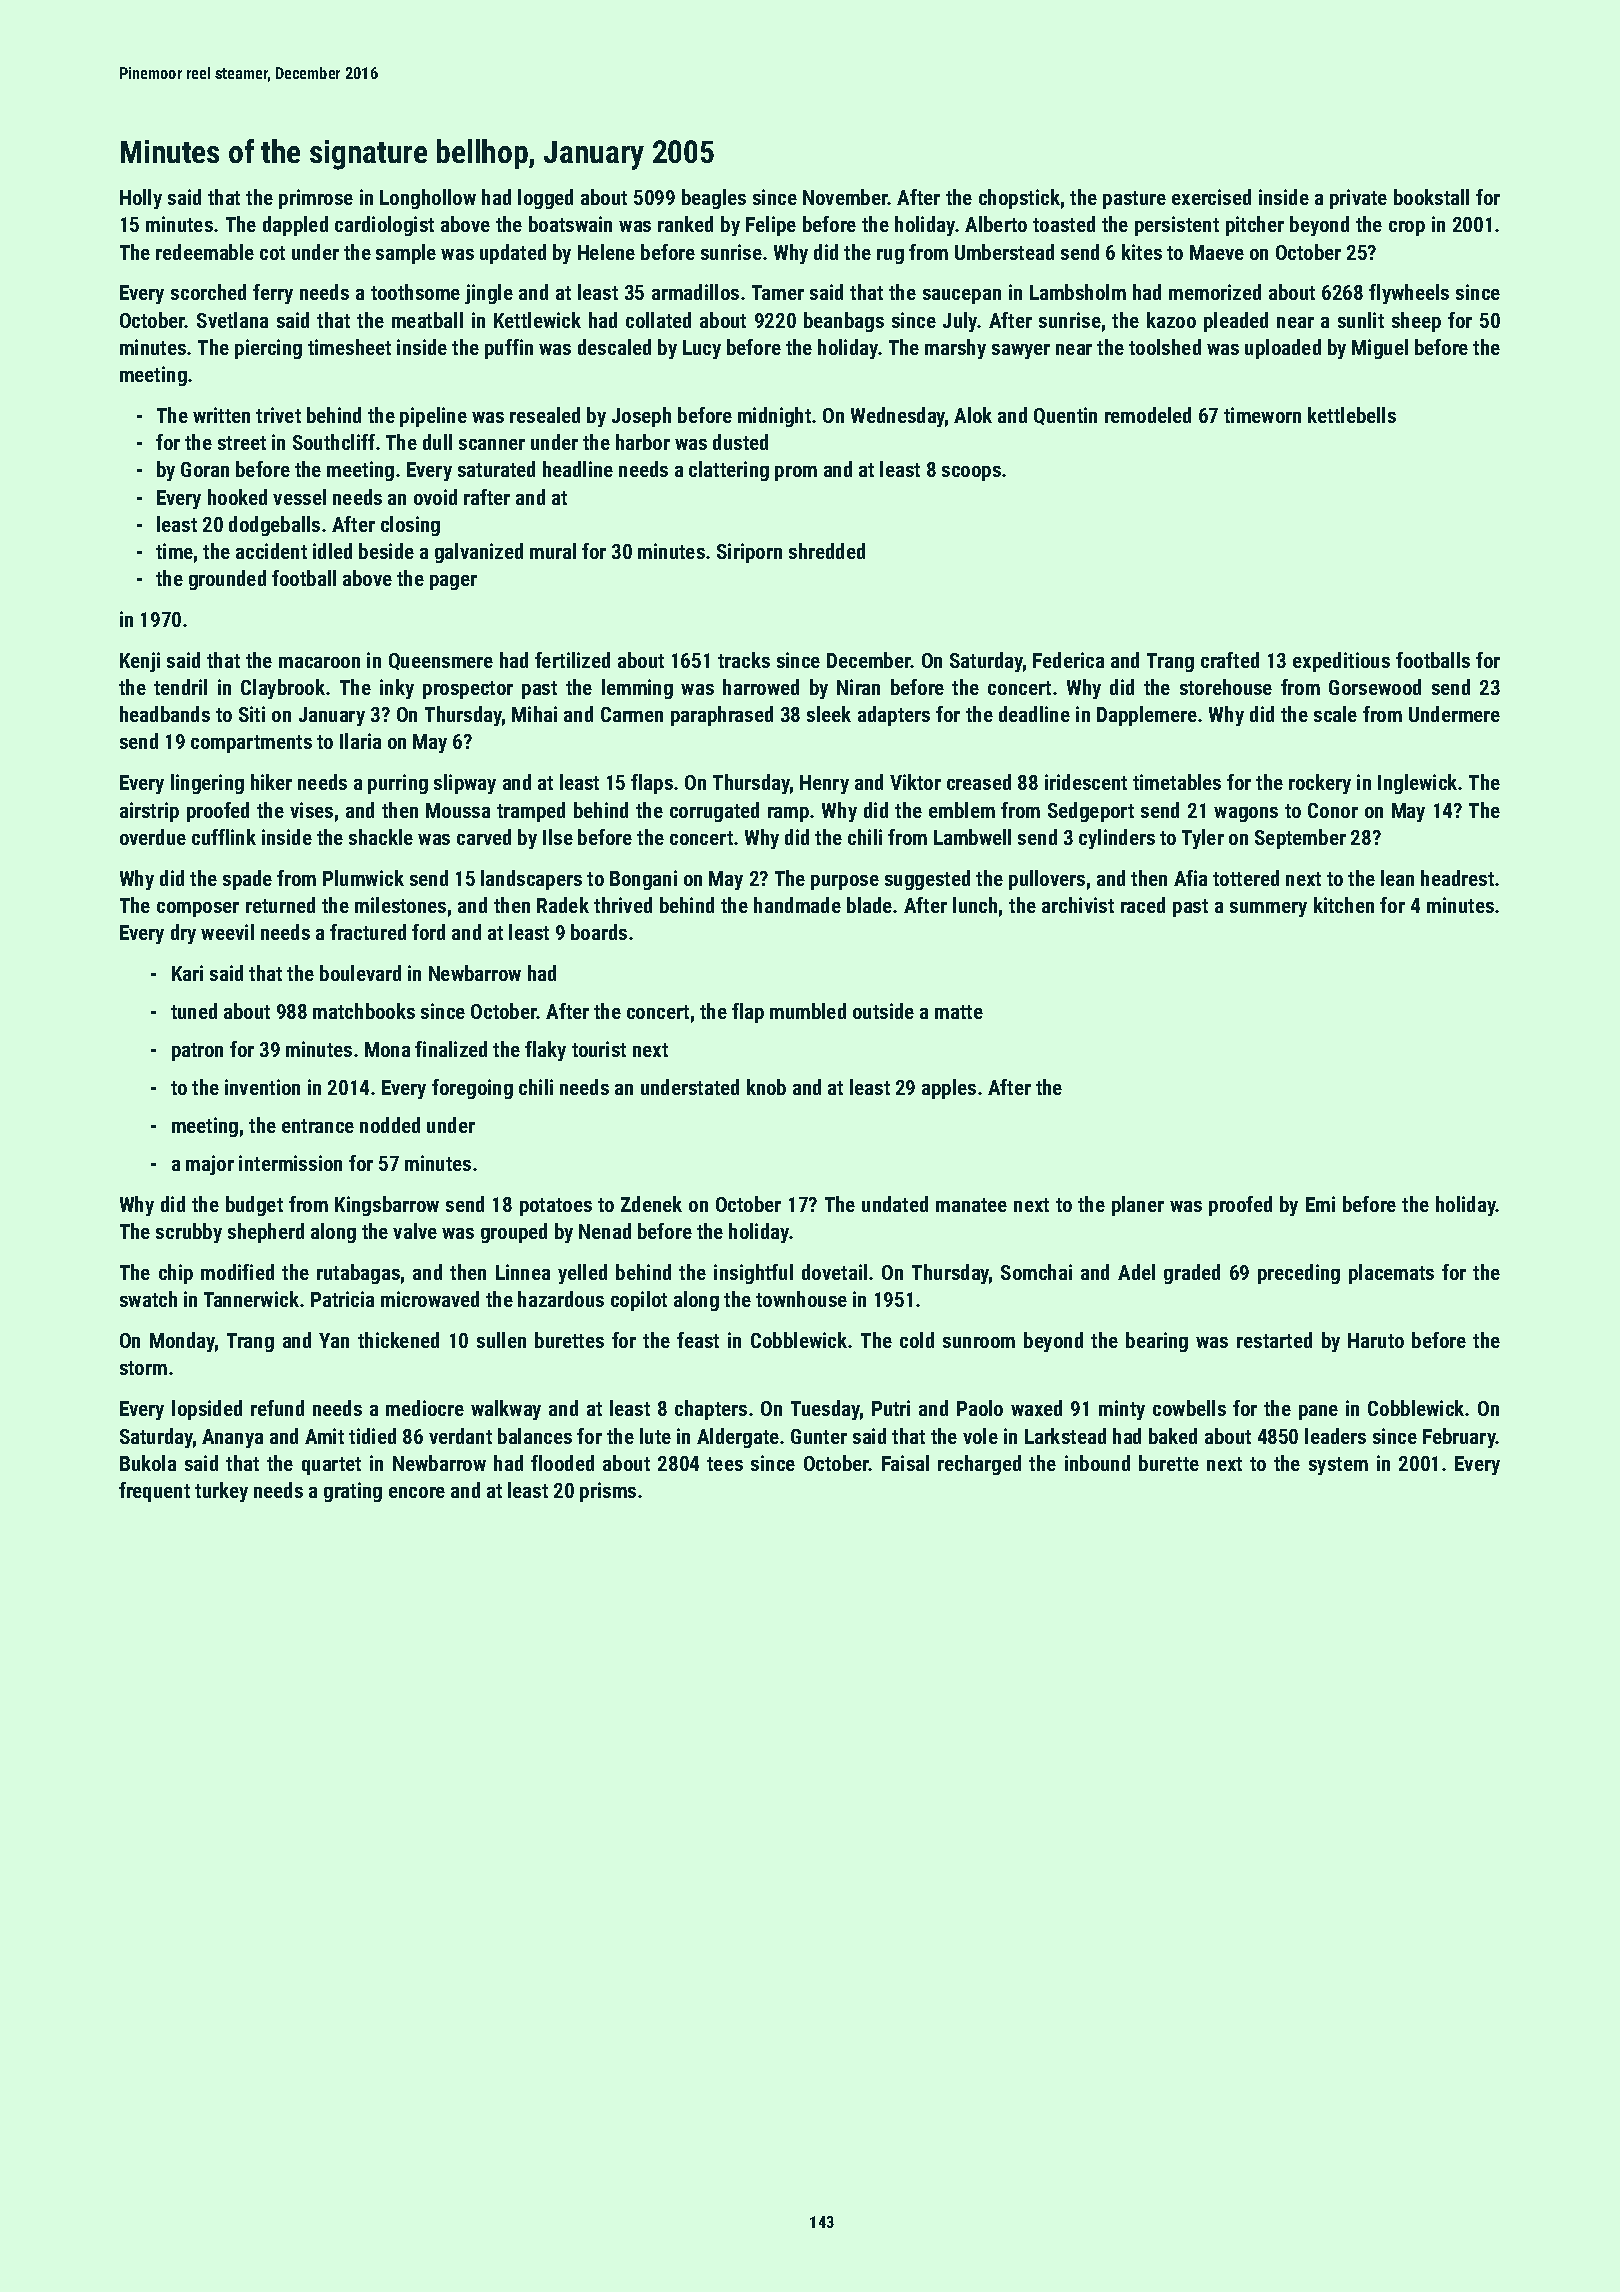 This screenshot has width=1620, height=2292. I want to click on swatch, so click(148, 1299).
